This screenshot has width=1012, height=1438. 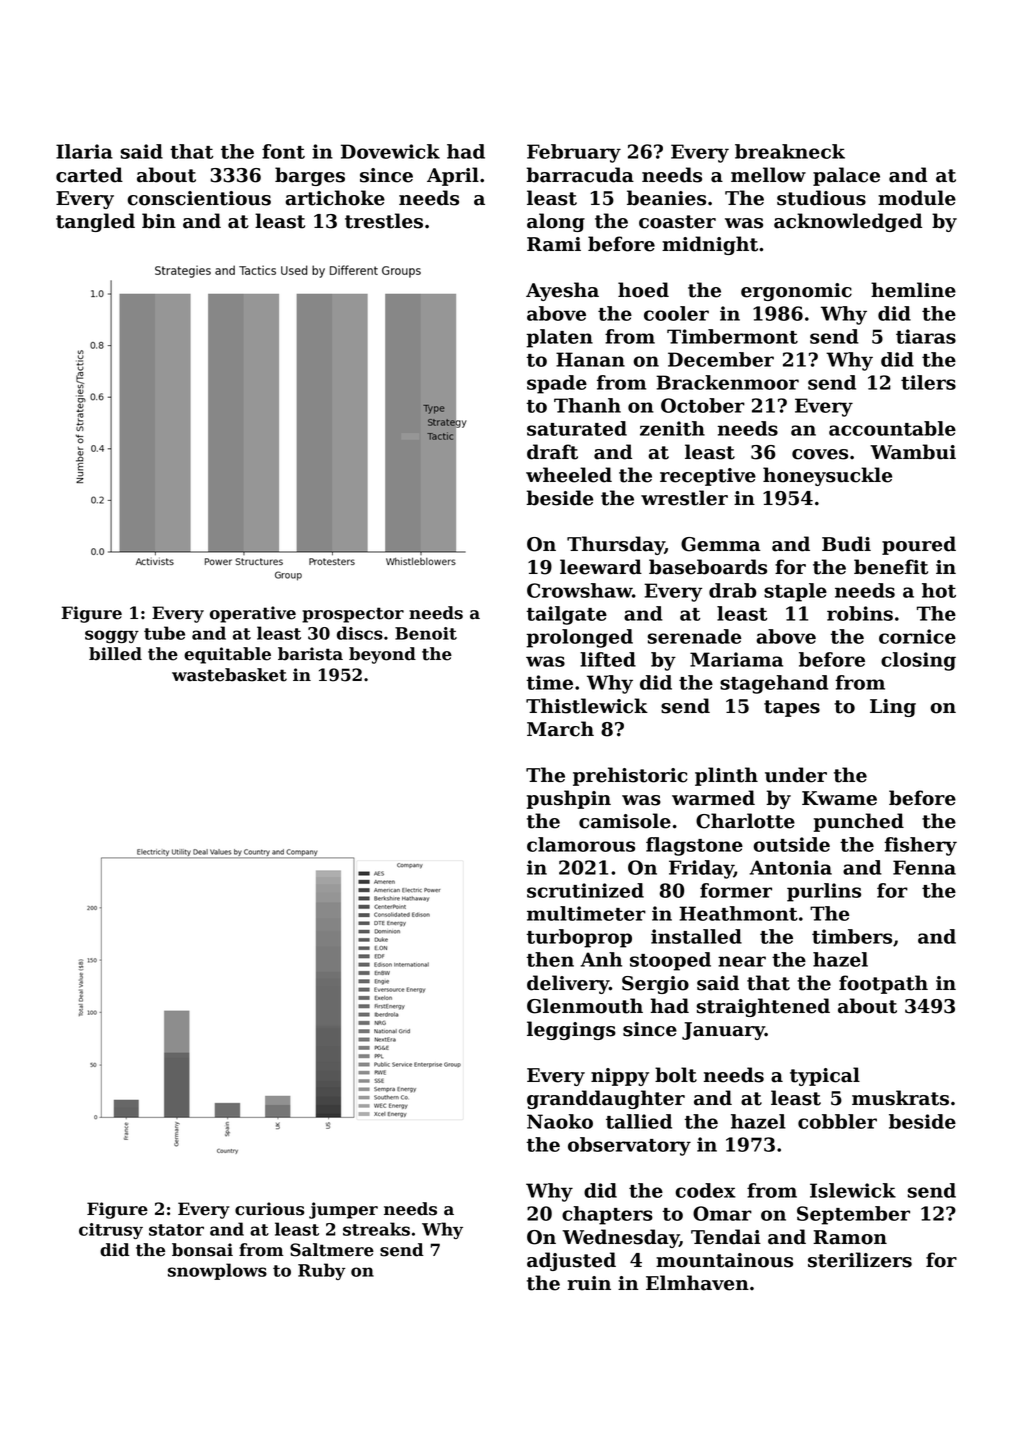 What do you see at coordinates (390, 151) in the screenshot?
I see `Dovewick` at bounding box center [390, 151].
